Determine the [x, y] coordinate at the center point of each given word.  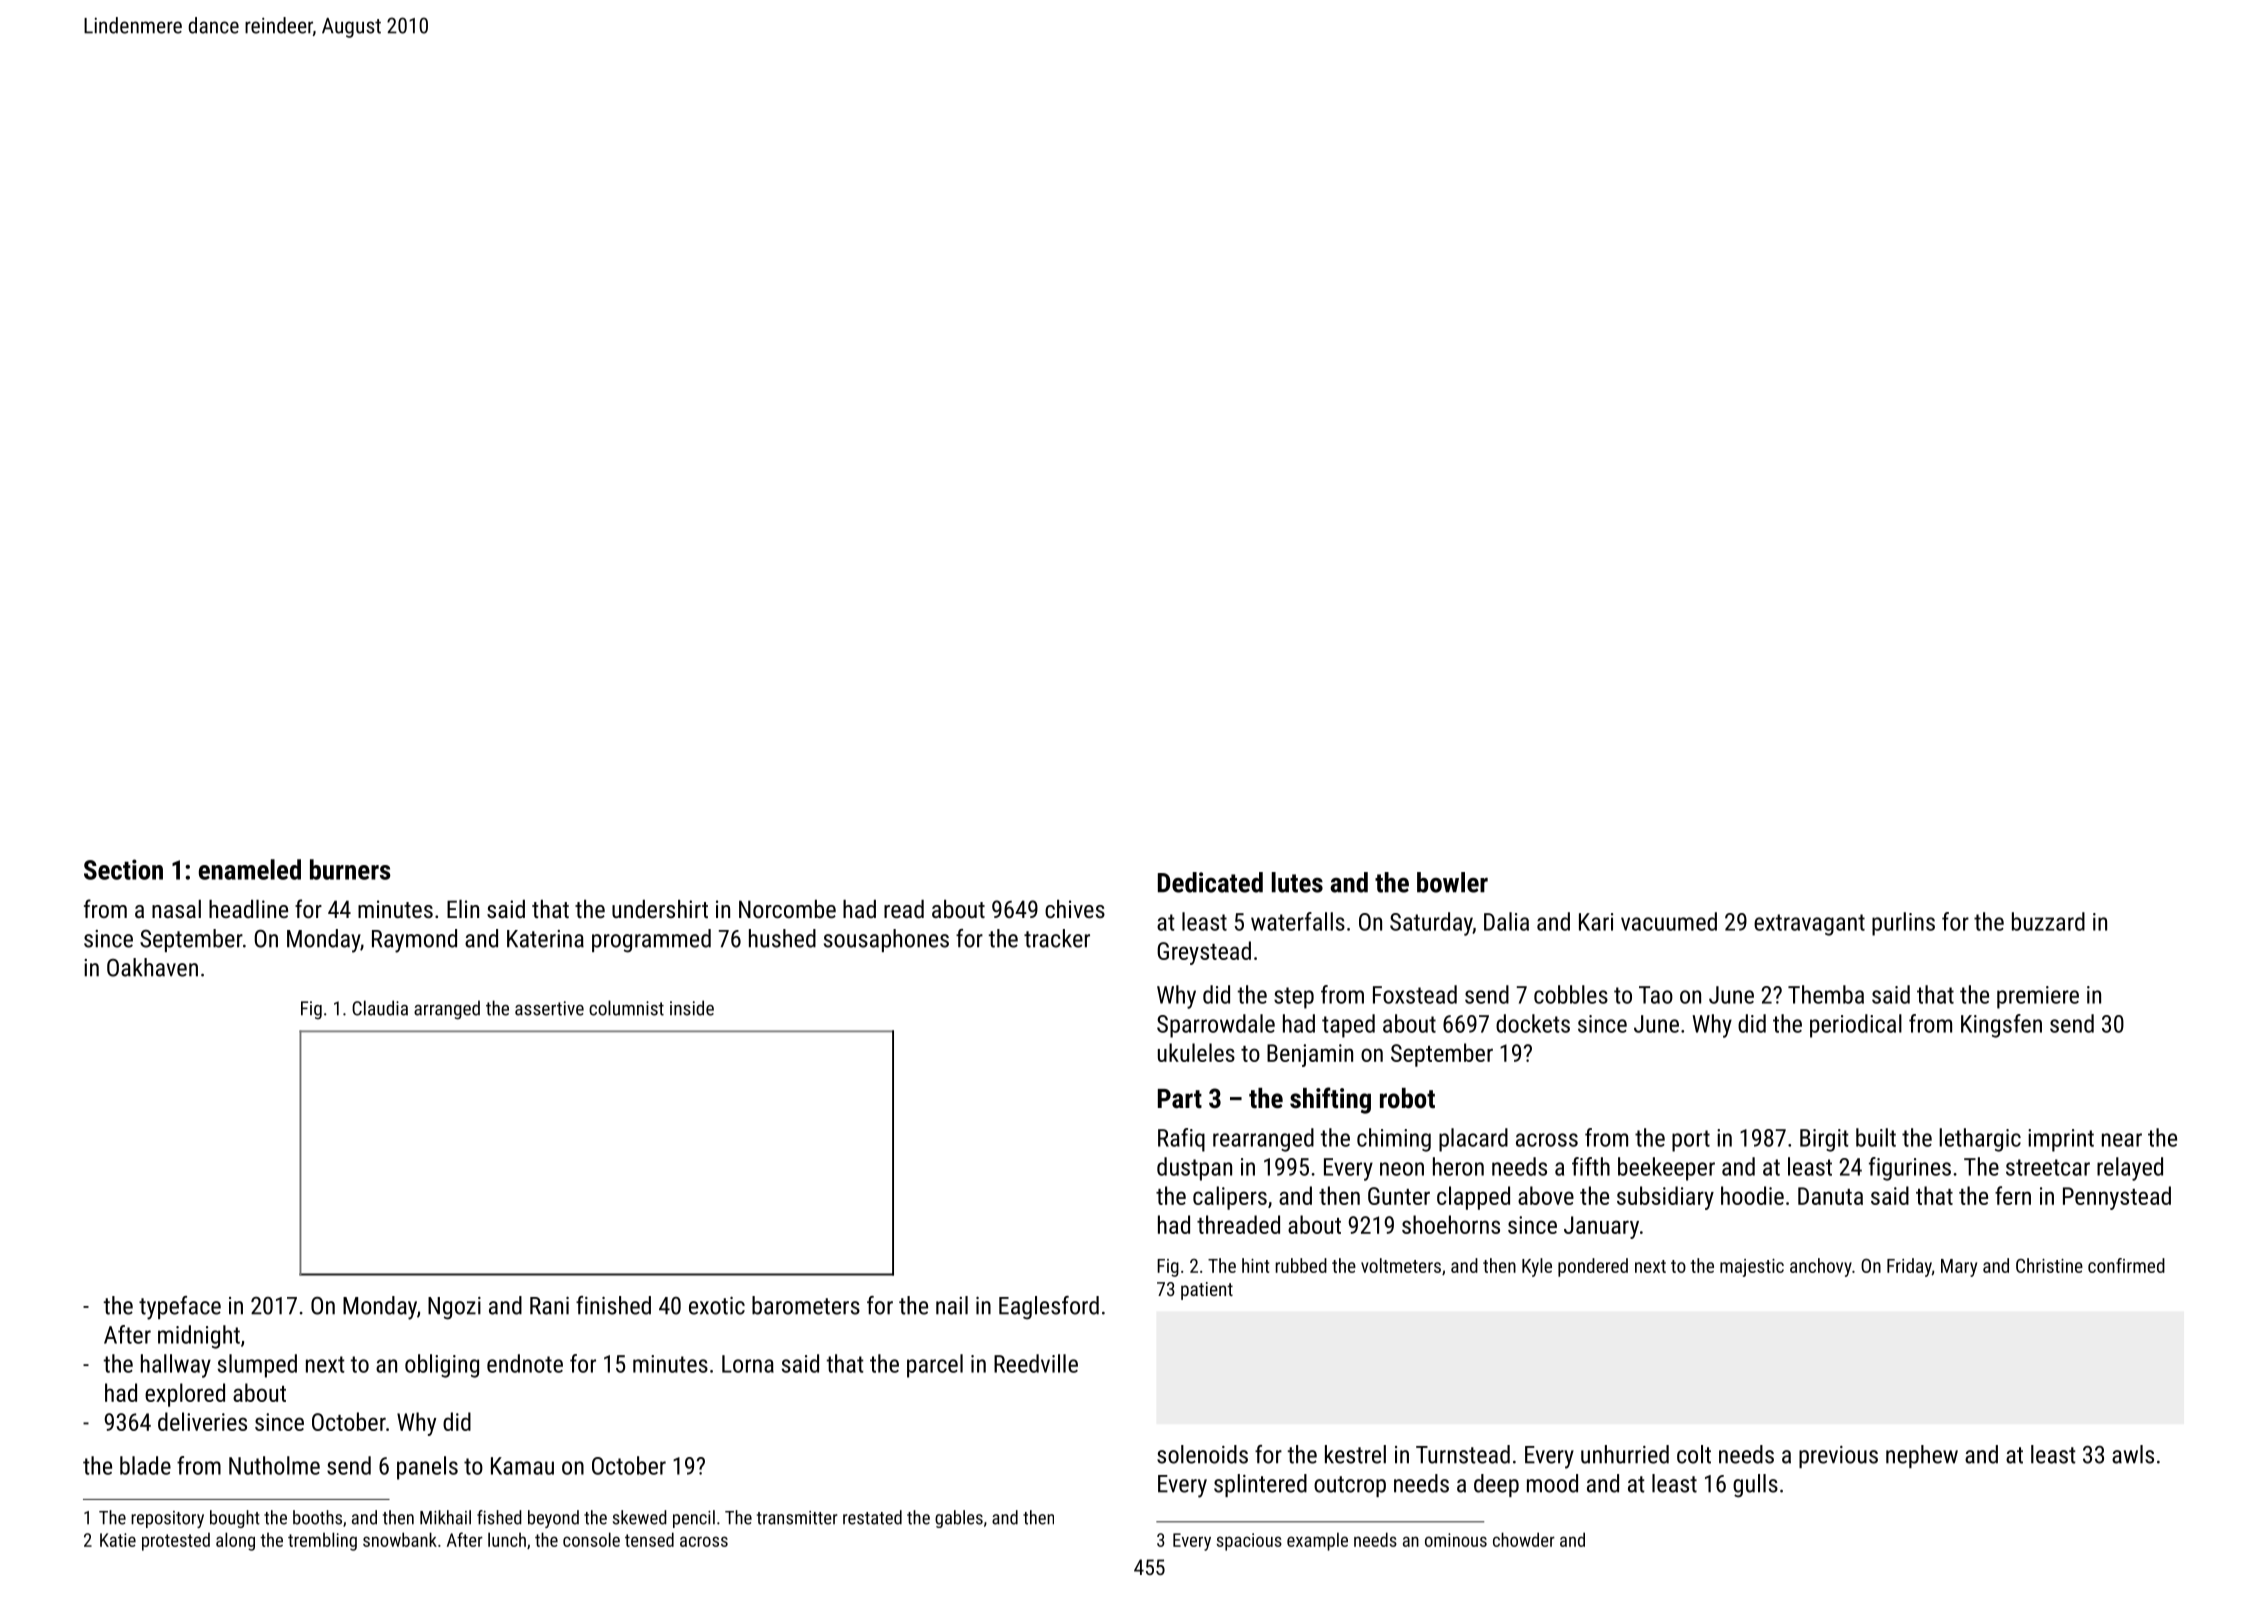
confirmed [2126, 1265]
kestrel [1355, 1454]
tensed [649, 1539]
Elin [463, 909]
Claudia [380, 1008]
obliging [442, 1366]
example [1317, 1541]
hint [1255, 1265]
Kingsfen [2001, 1026]
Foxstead [1415, 994]
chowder [1524, 1539]
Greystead [1204, 953]
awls [2133, 1454]
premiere [2038, 997]
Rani [549, 1306]
